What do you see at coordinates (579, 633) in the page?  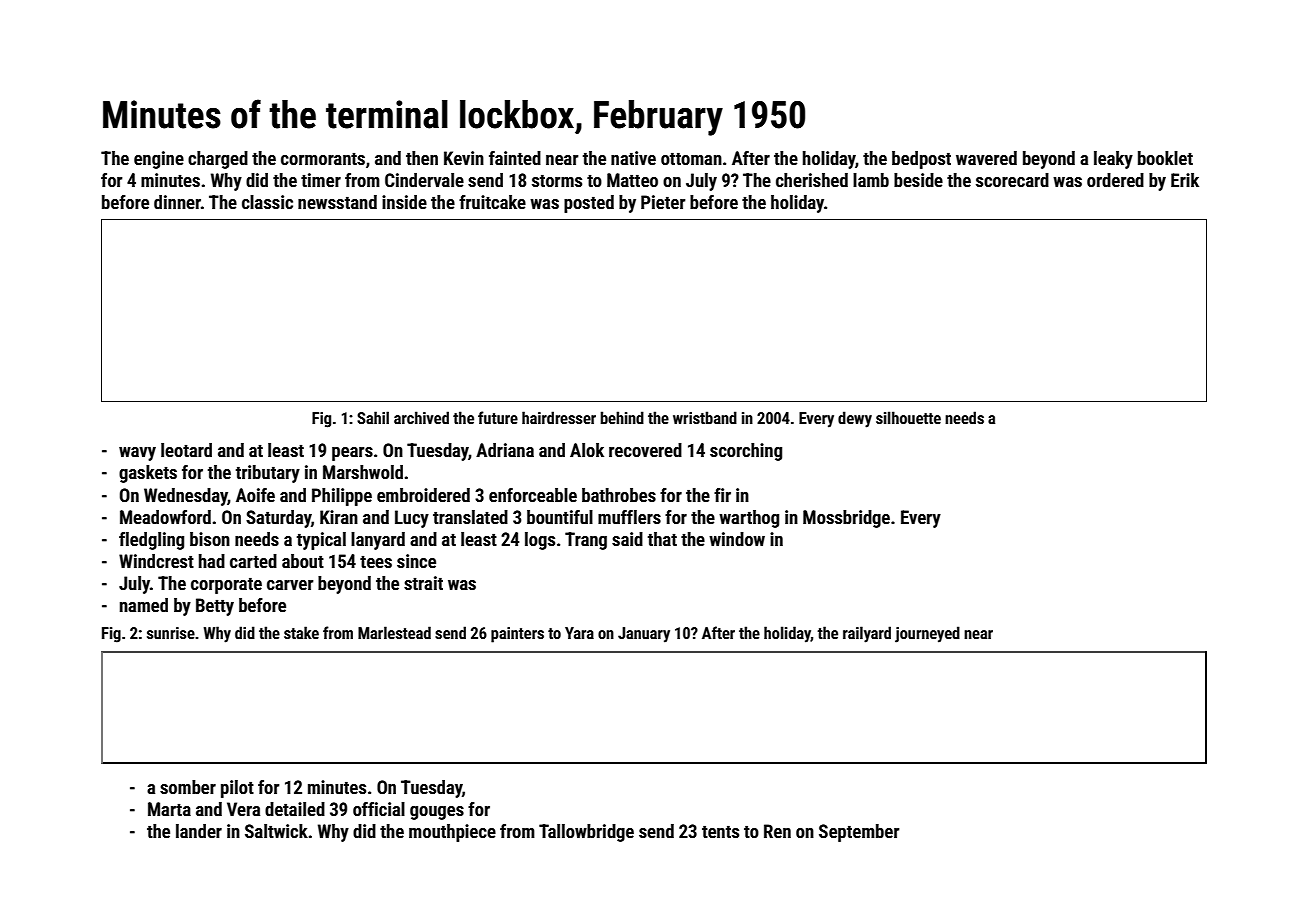 I see `Yara` at bounding box center [579, 633].
